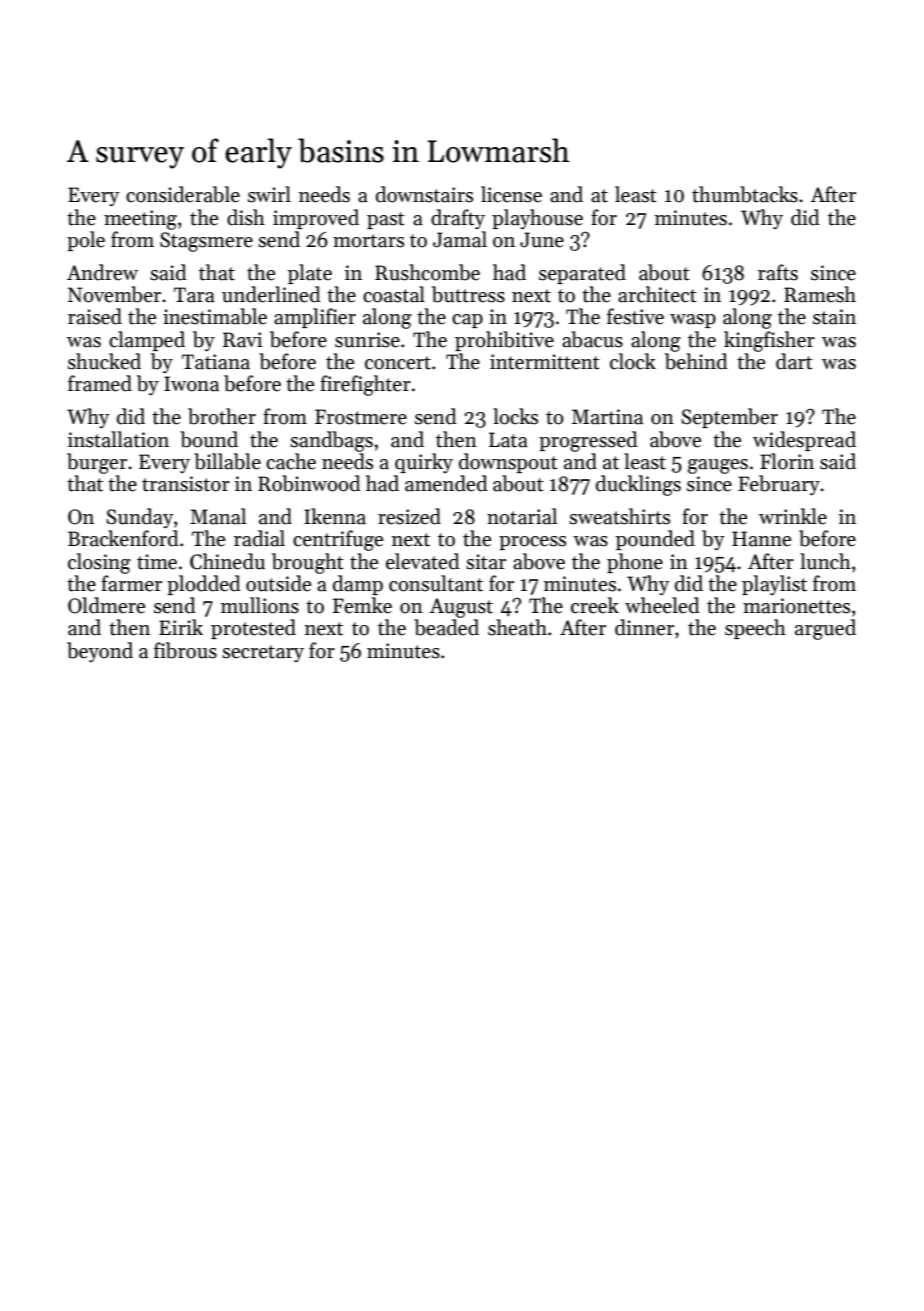  What do you see at coordinates (461, 608) in the document?
I see `August` at bounding box center [461, 608].
